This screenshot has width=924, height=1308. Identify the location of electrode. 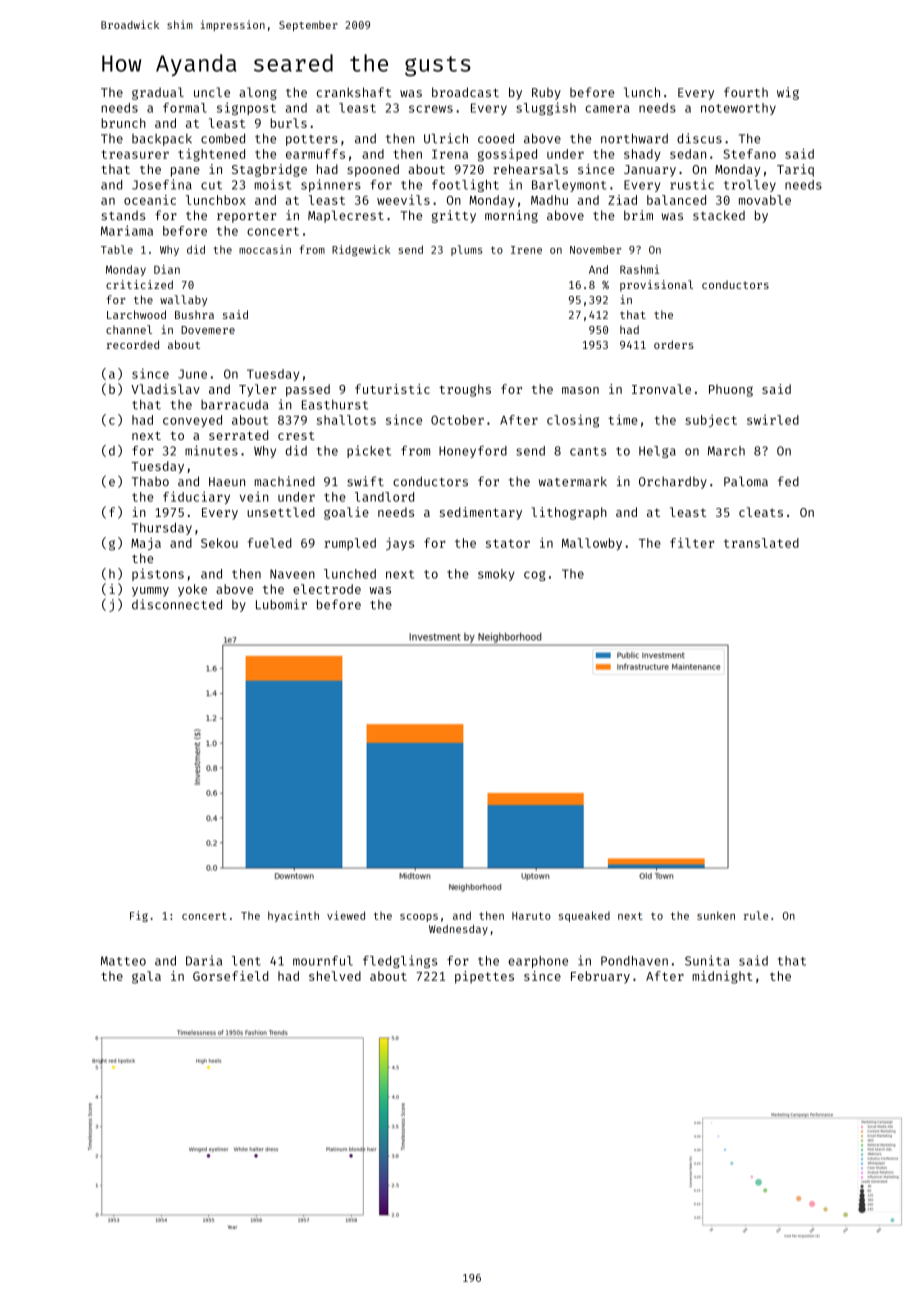
(327, 589).
